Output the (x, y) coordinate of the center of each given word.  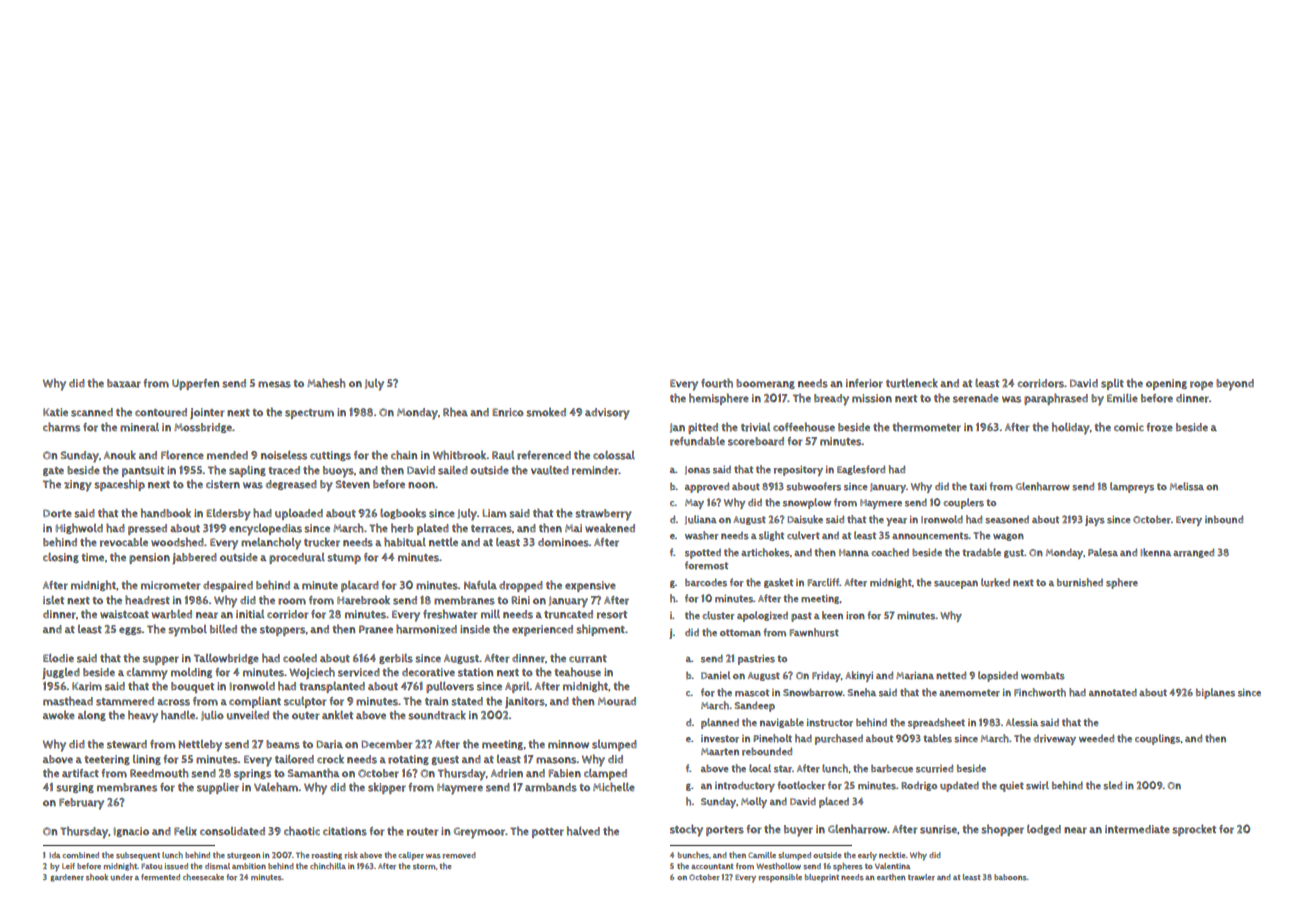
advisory (607, 414)
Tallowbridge (226, 659)
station (475, 672)
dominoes (563, 542)
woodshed (177, 542)
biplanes (1215, 693)
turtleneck (912, 383)
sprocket (1194, 830)
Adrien (507, 773)
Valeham (276, 787)
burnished (1080, 582)
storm (424, 867)
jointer (207, 413)
